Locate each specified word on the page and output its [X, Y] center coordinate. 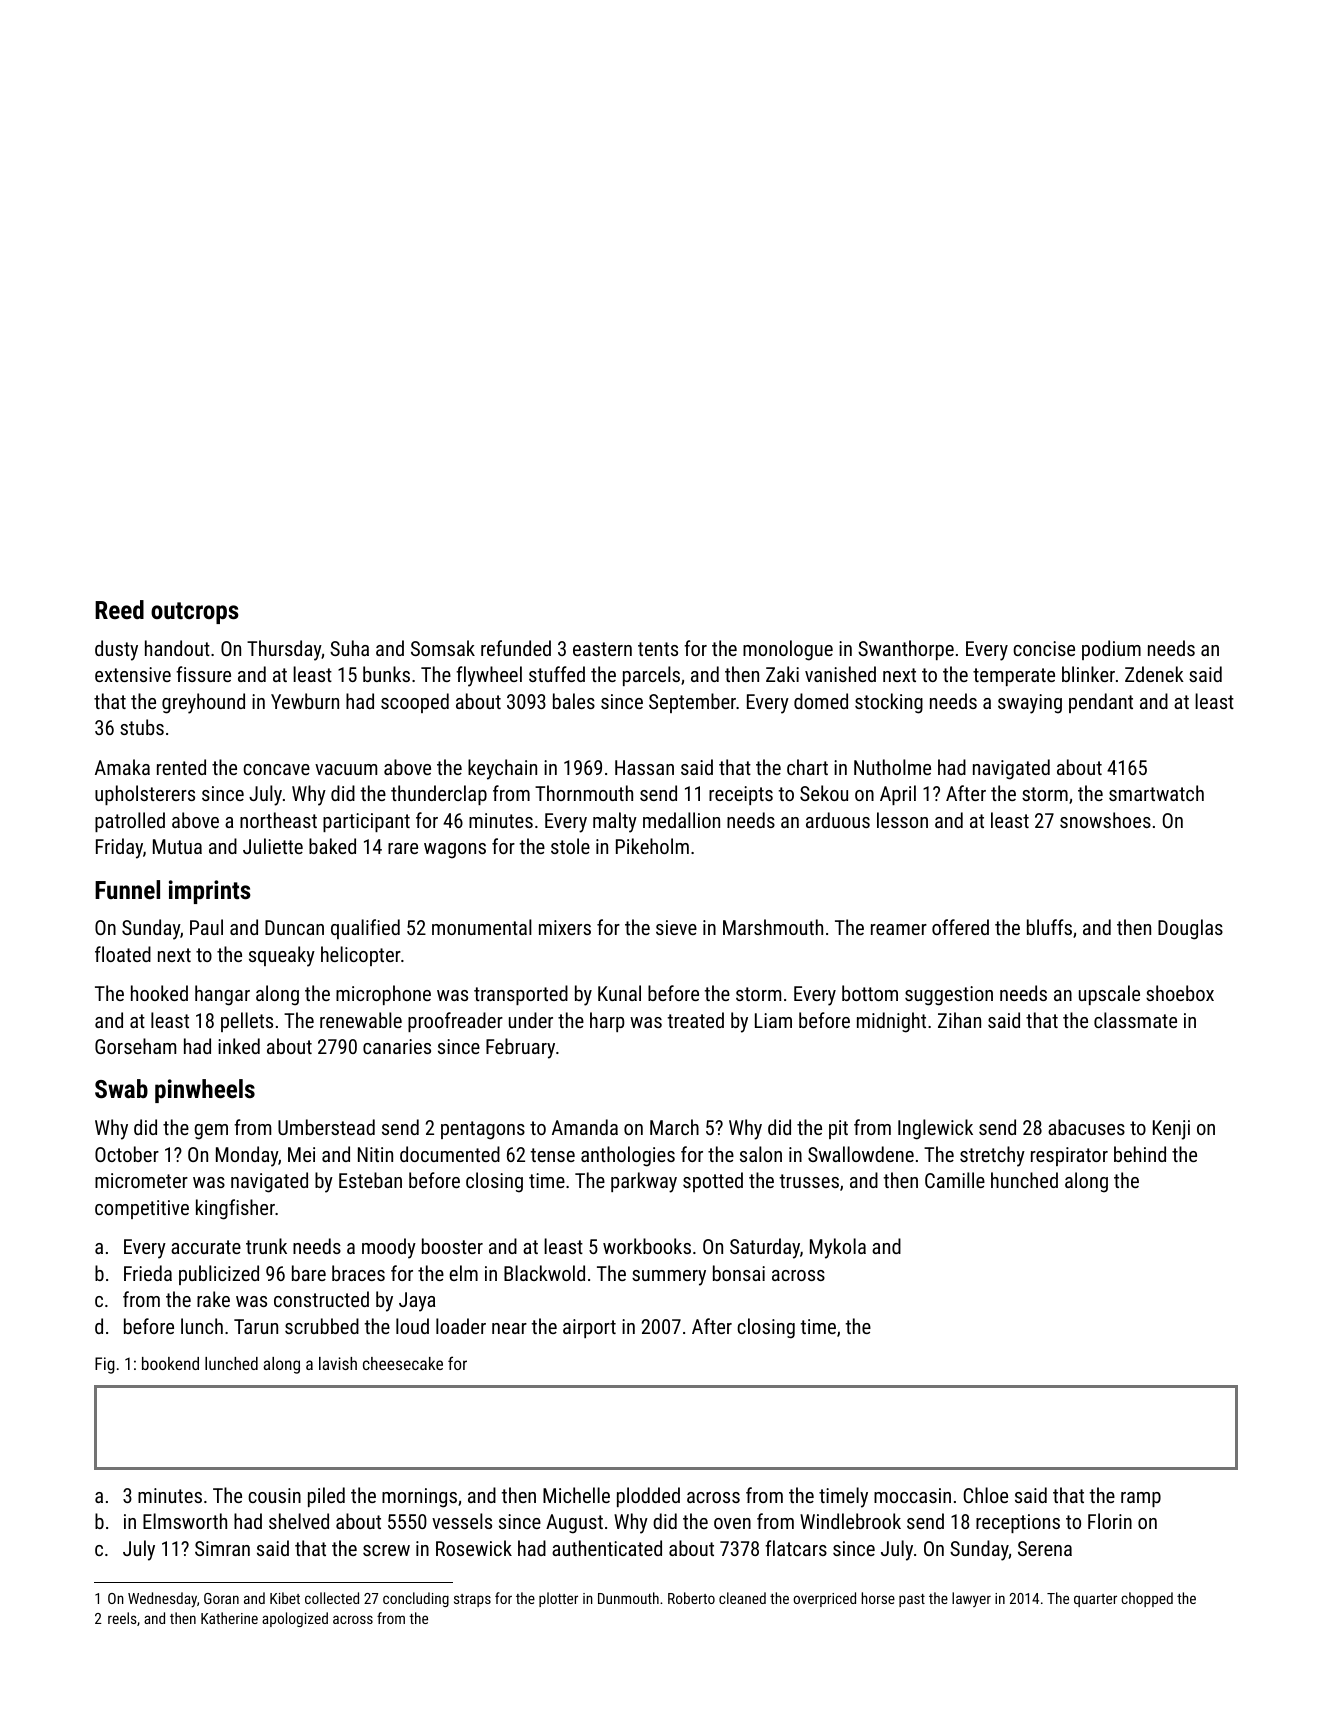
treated [696, 1020]
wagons [455, 851]
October [127, 1154]
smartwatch [1156, 793]
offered [960, 927]
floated [123, 954]
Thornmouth [584, 793]
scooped [415, 703]
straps [472, 1600]
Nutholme [892, 767]
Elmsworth [185, 1521]
